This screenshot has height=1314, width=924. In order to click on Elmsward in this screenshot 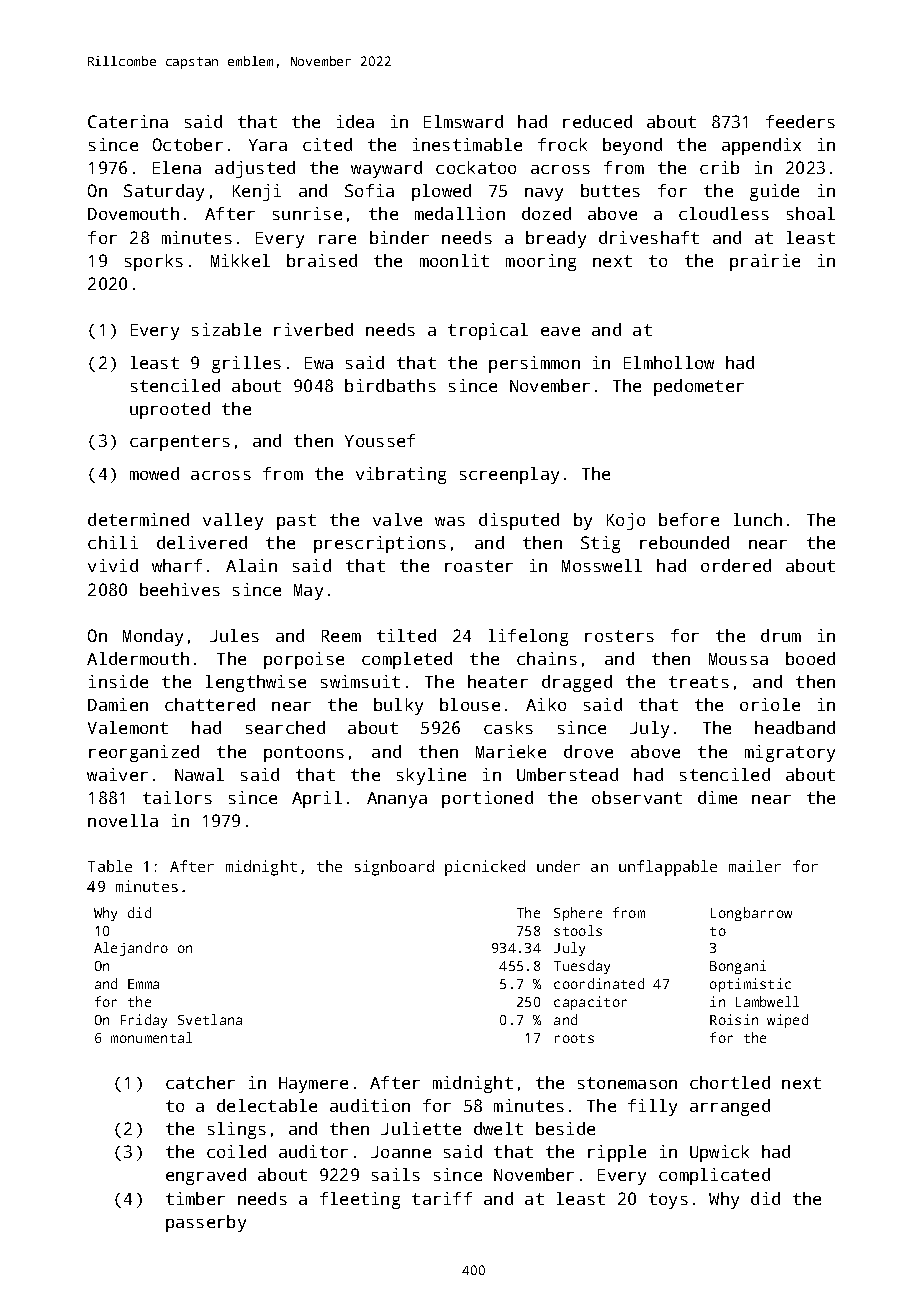, I will do `click(463, 121)`.
